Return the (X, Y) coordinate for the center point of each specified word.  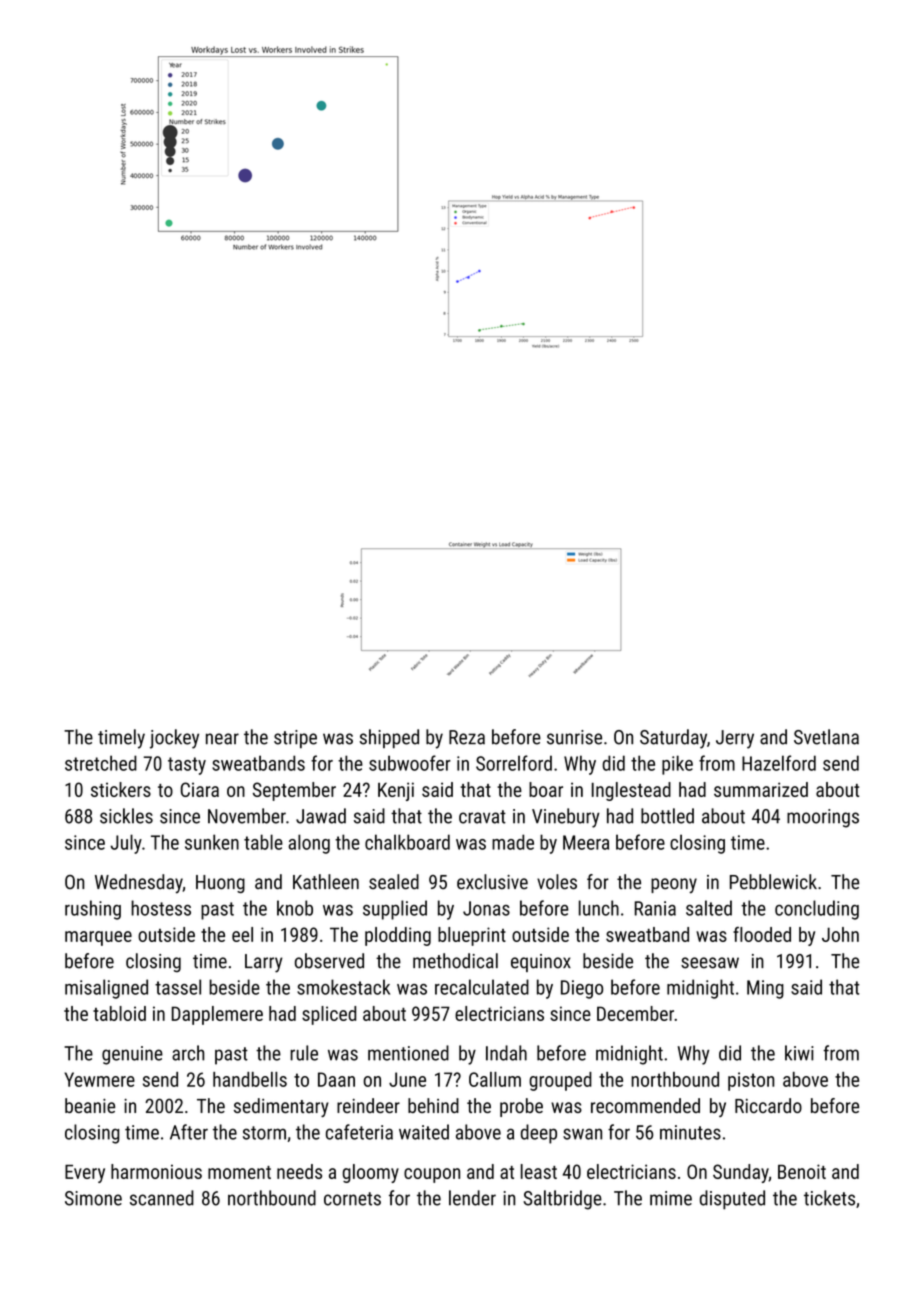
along (309, 844)
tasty (187, 766)
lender (472, 1198)
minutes (690, 1132)
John (840, 934)
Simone (93, 1198)
